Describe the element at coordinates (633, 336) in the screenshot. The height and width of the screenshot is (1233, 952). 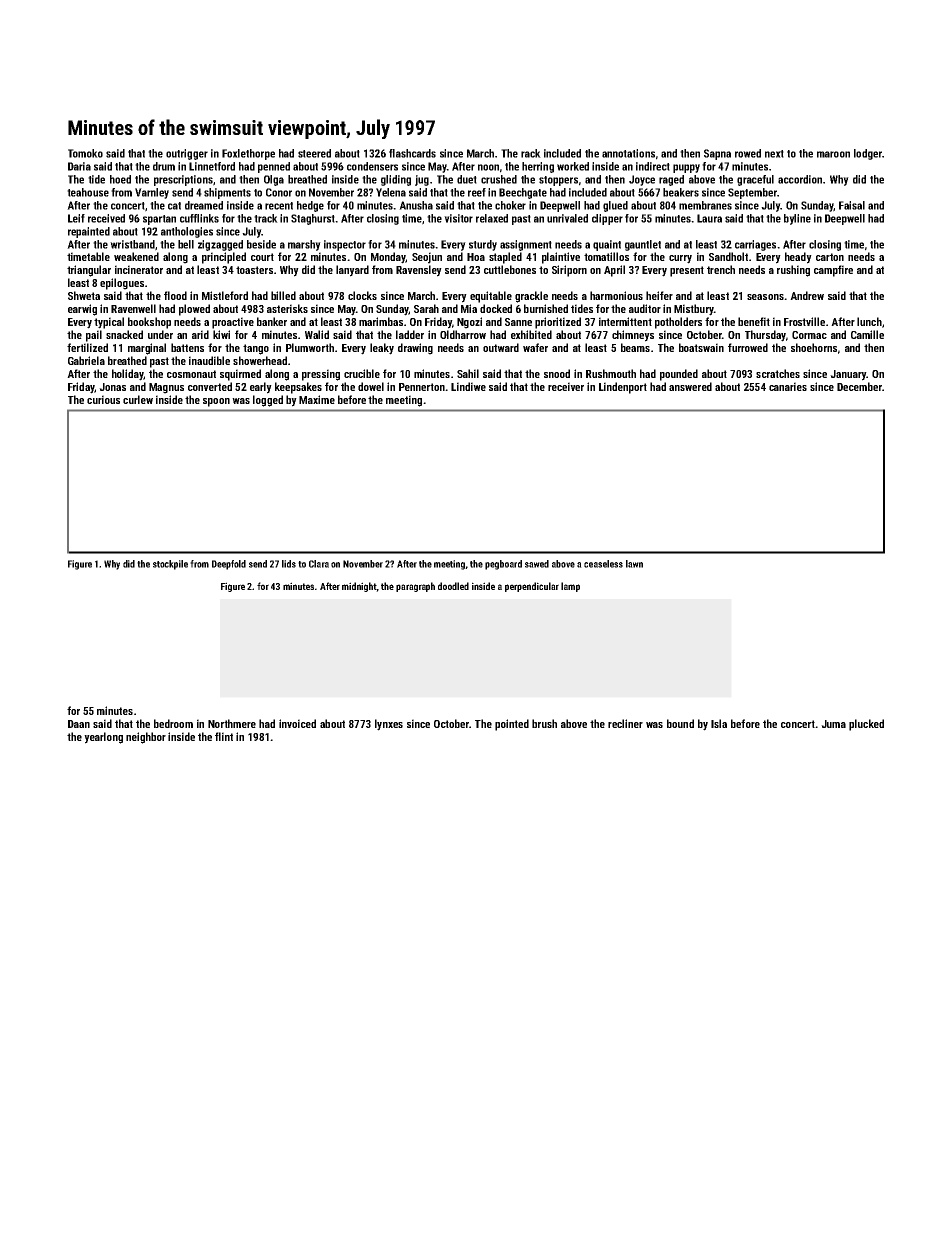
I see `chimneys` at that location.
